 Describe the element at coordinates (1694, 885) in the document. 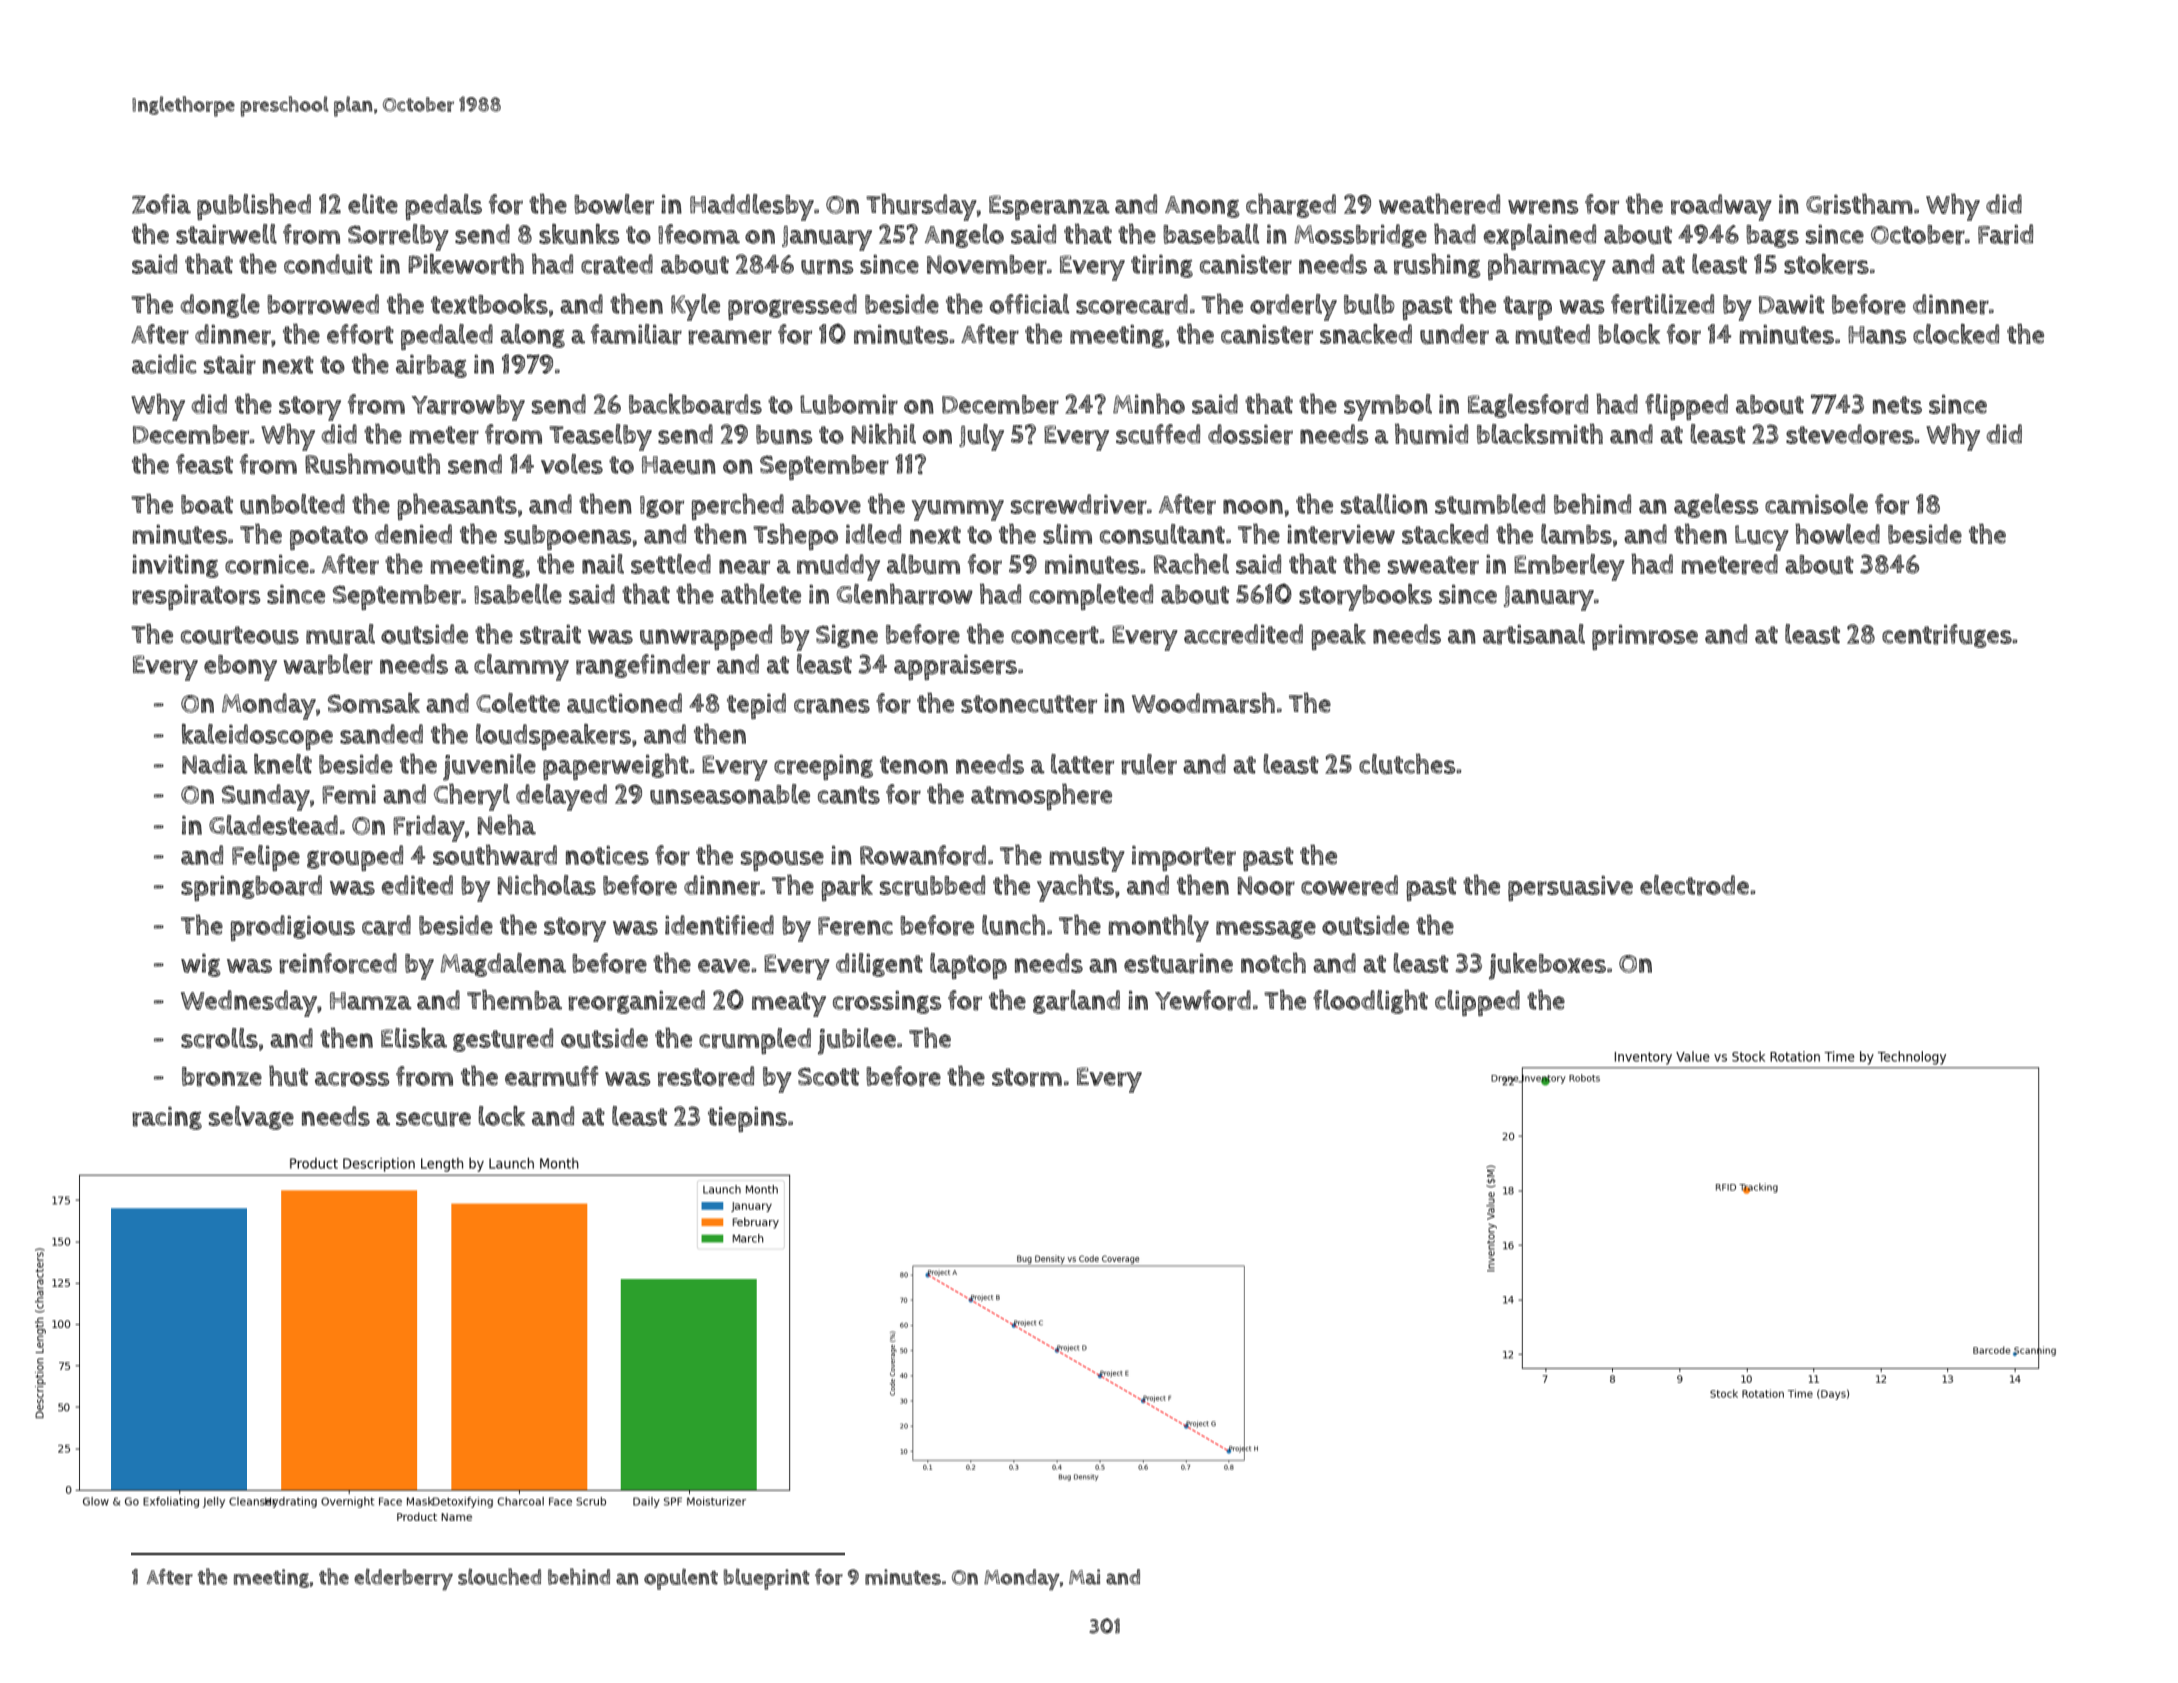

I see `electrode` at that location.
